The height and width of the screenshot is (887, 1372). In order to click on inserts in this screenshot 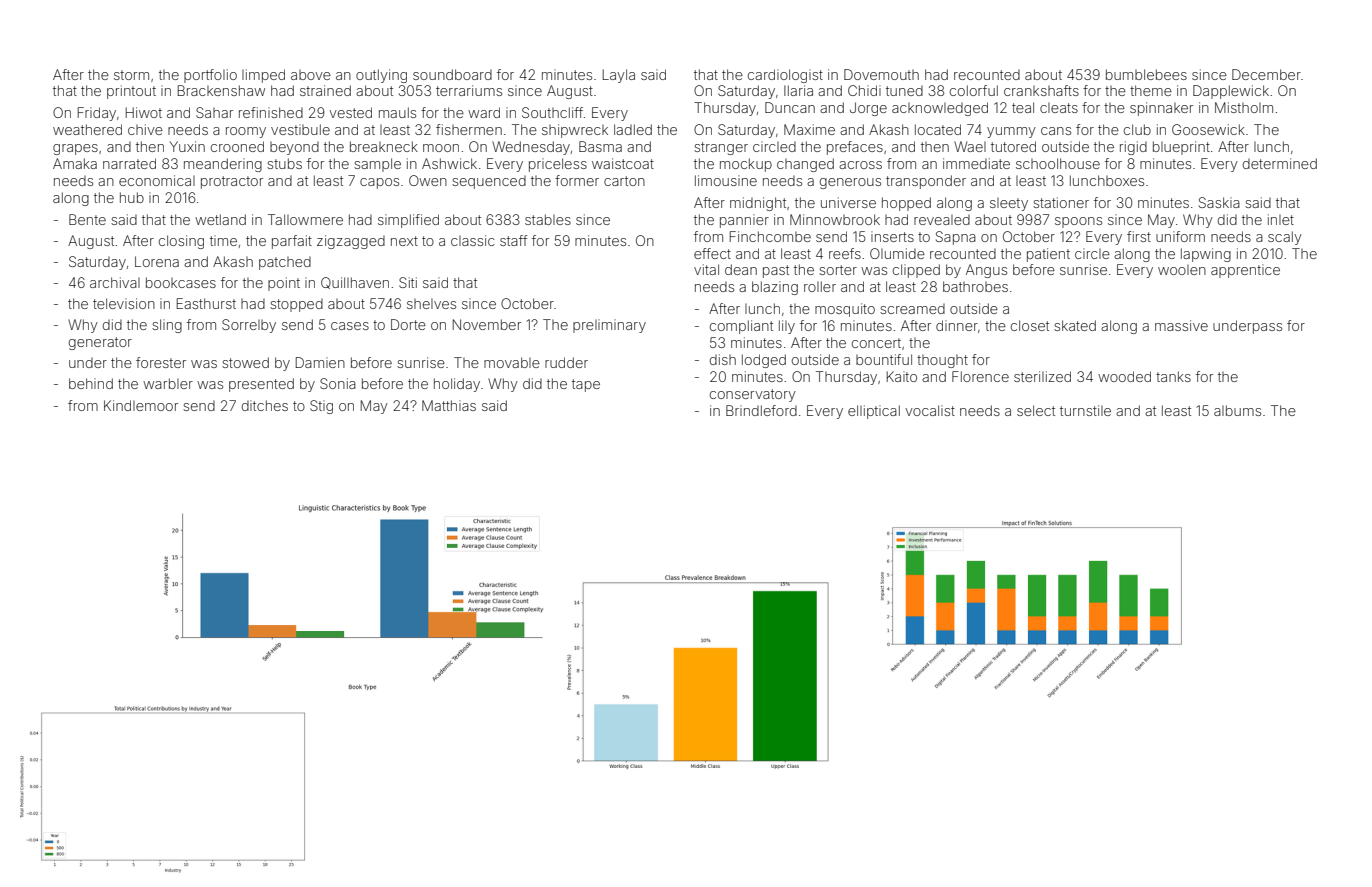, I will do `click(892, 236)`.
